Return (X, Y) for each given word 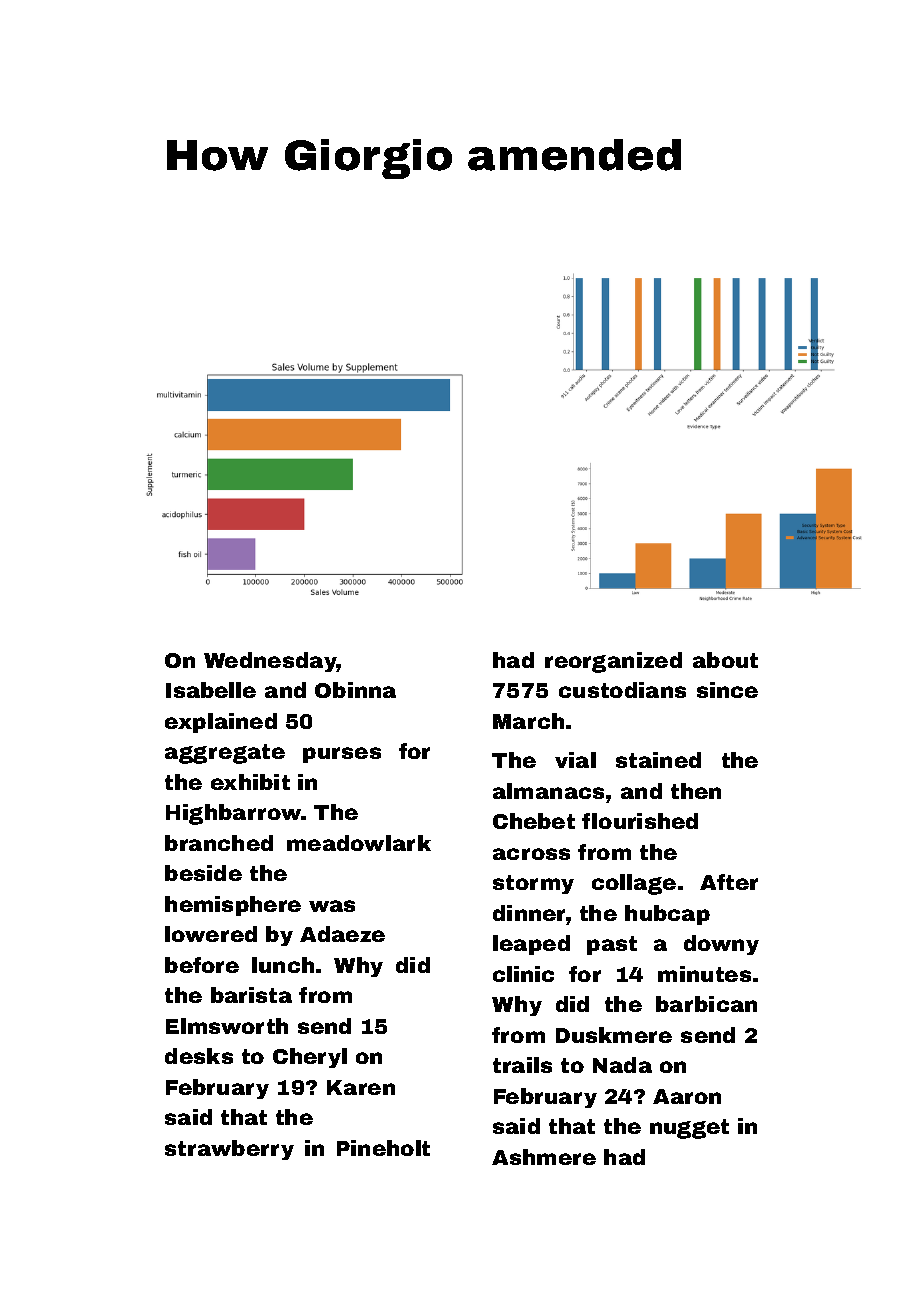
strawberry (229, 1150)
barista (251, 995)
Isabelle (211, 690)
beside (203, 873)
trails (522, 1065)
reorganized (613, 662)
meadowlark (359, 843)
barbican (706, 1004)
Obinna (355, 690)
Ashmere (544, 1157)
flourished (640, 821)
